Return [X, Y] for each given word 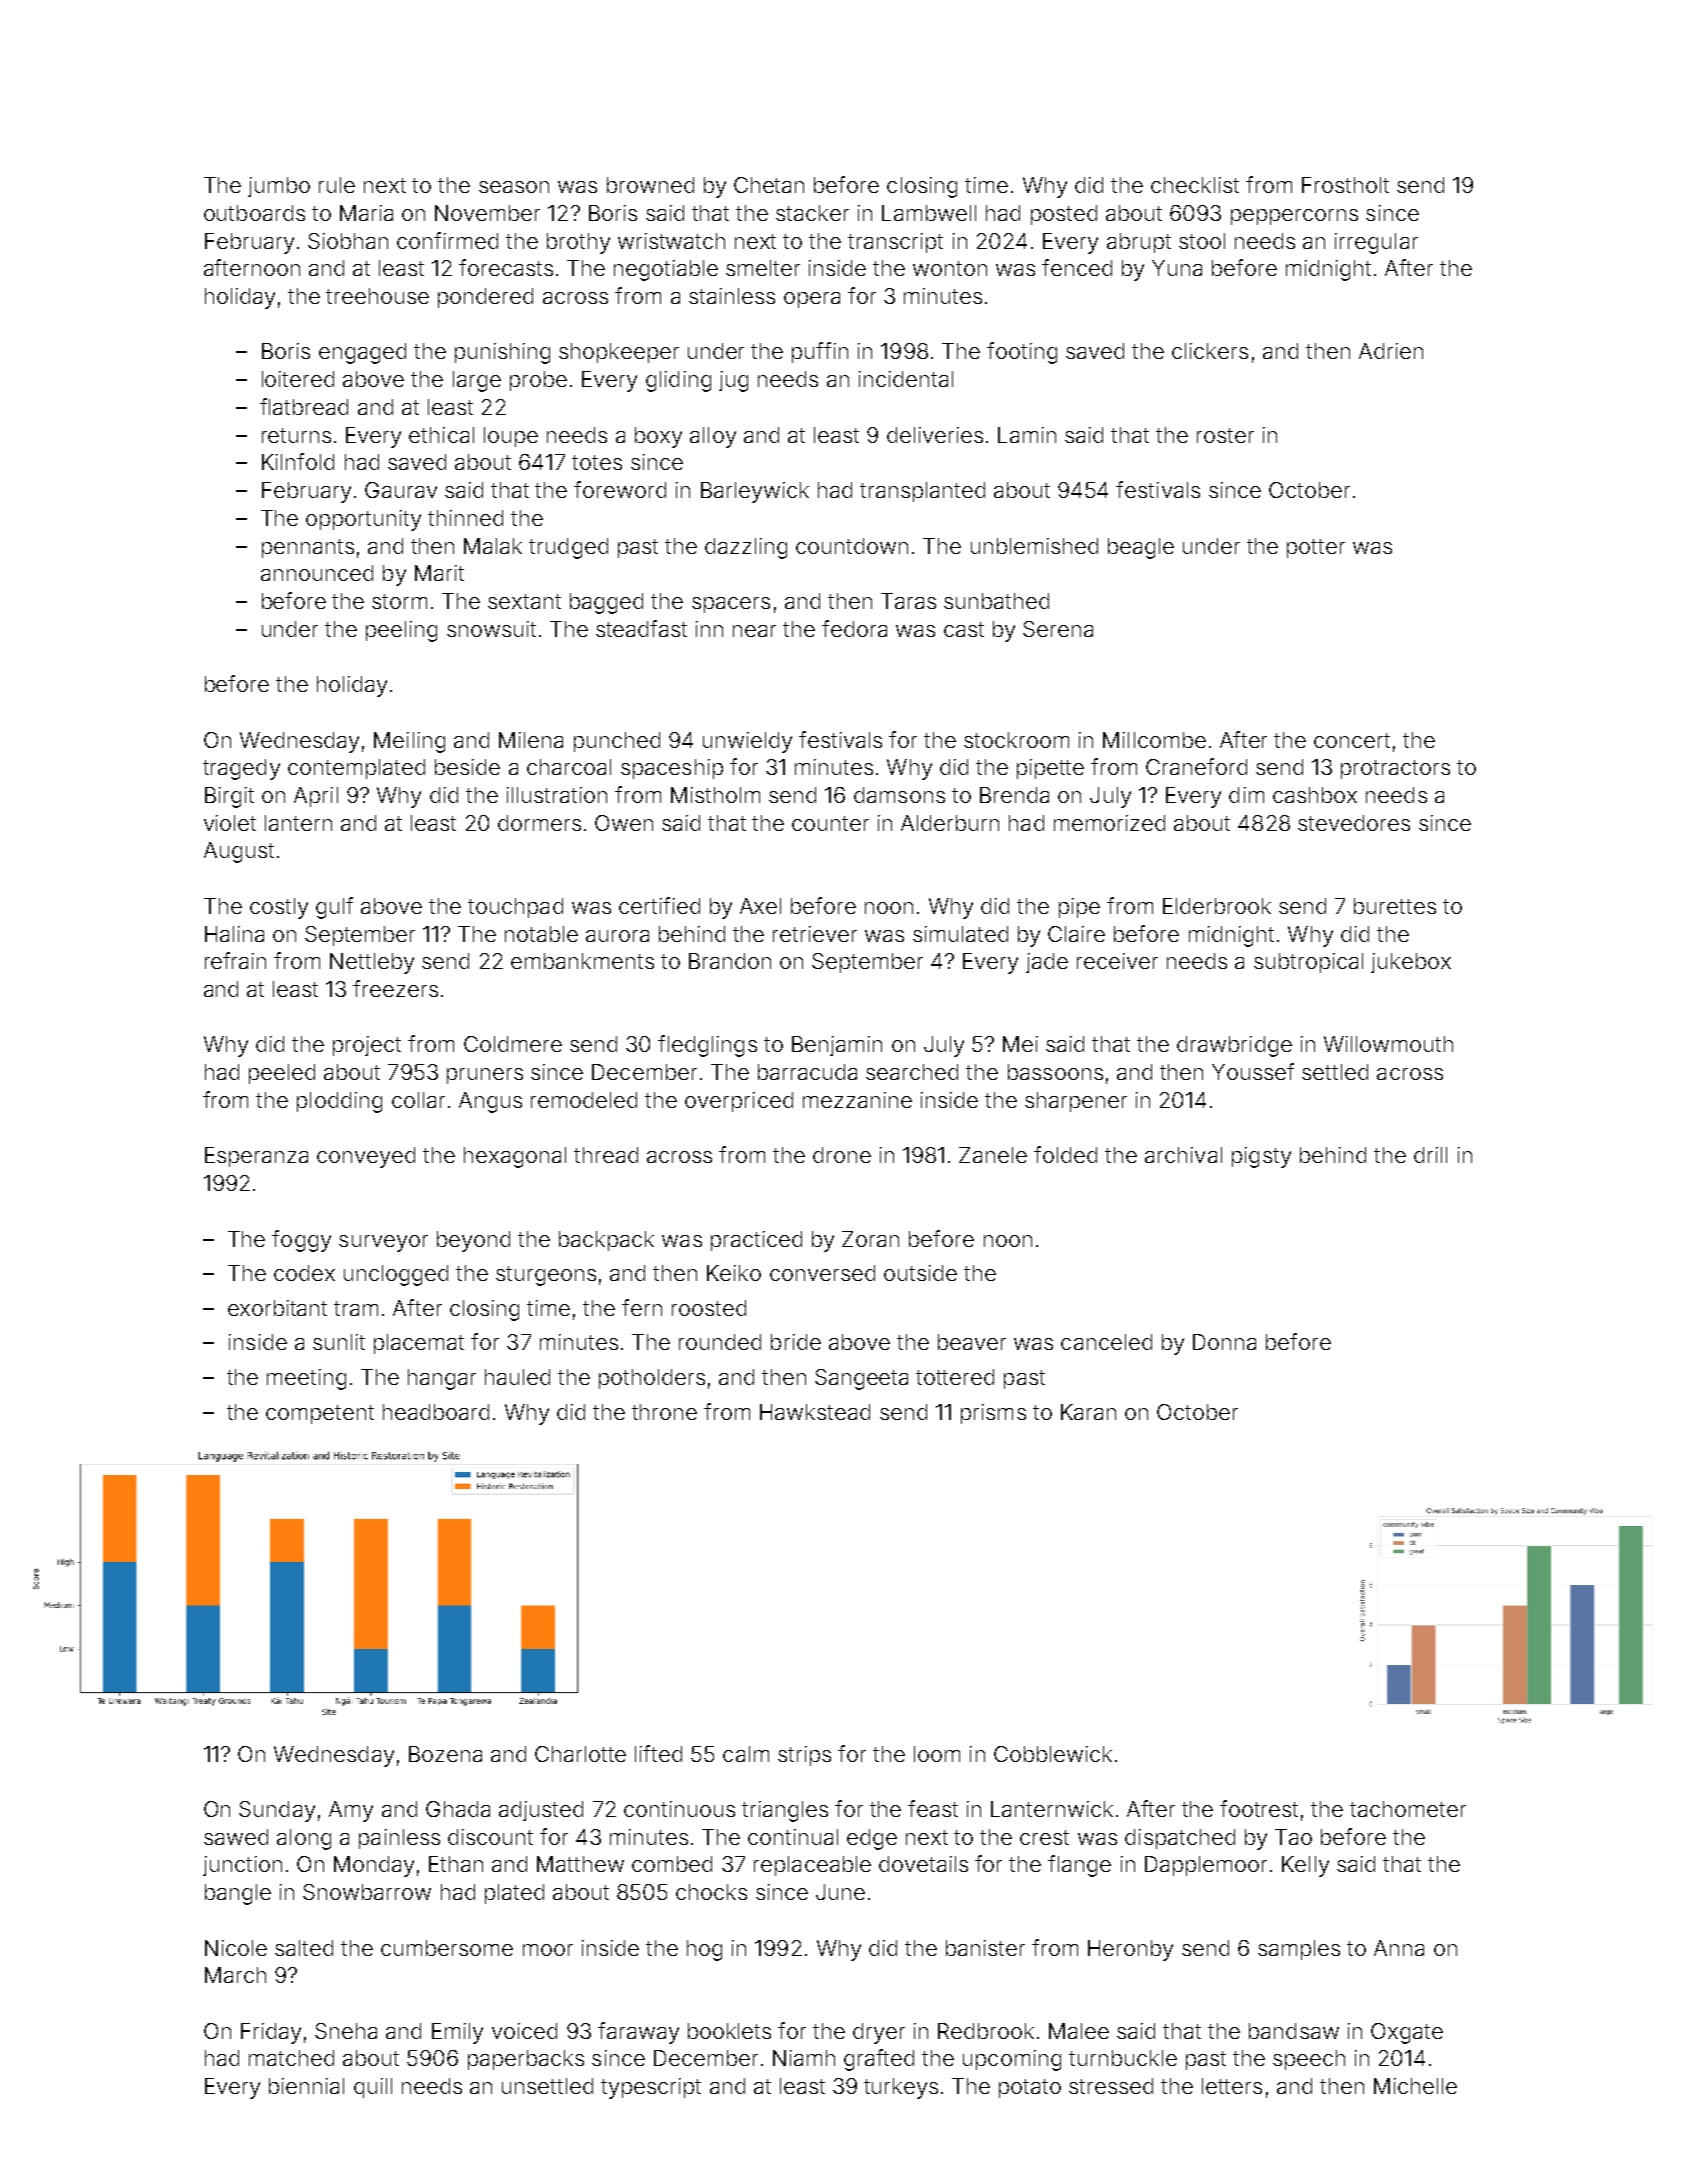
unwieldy [747, 742]
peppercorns [1294, 217]
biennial [306, 2086]
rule [337, 185]
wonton [950, 268]
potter [1316, 548]
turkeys [901, 2088]
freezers [395, 988]
